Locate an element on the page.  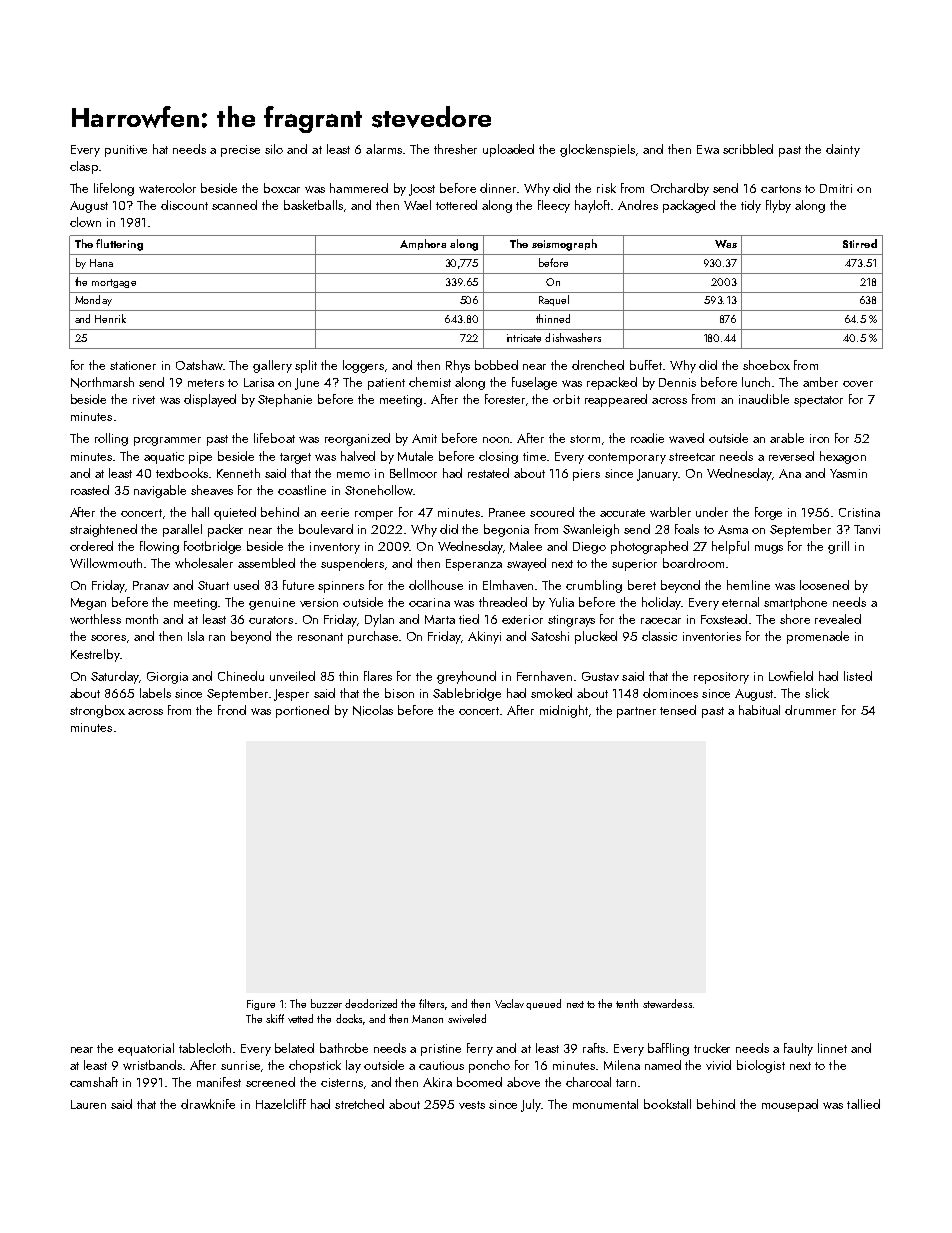
seismograph is located at coordinates (564, 245).
